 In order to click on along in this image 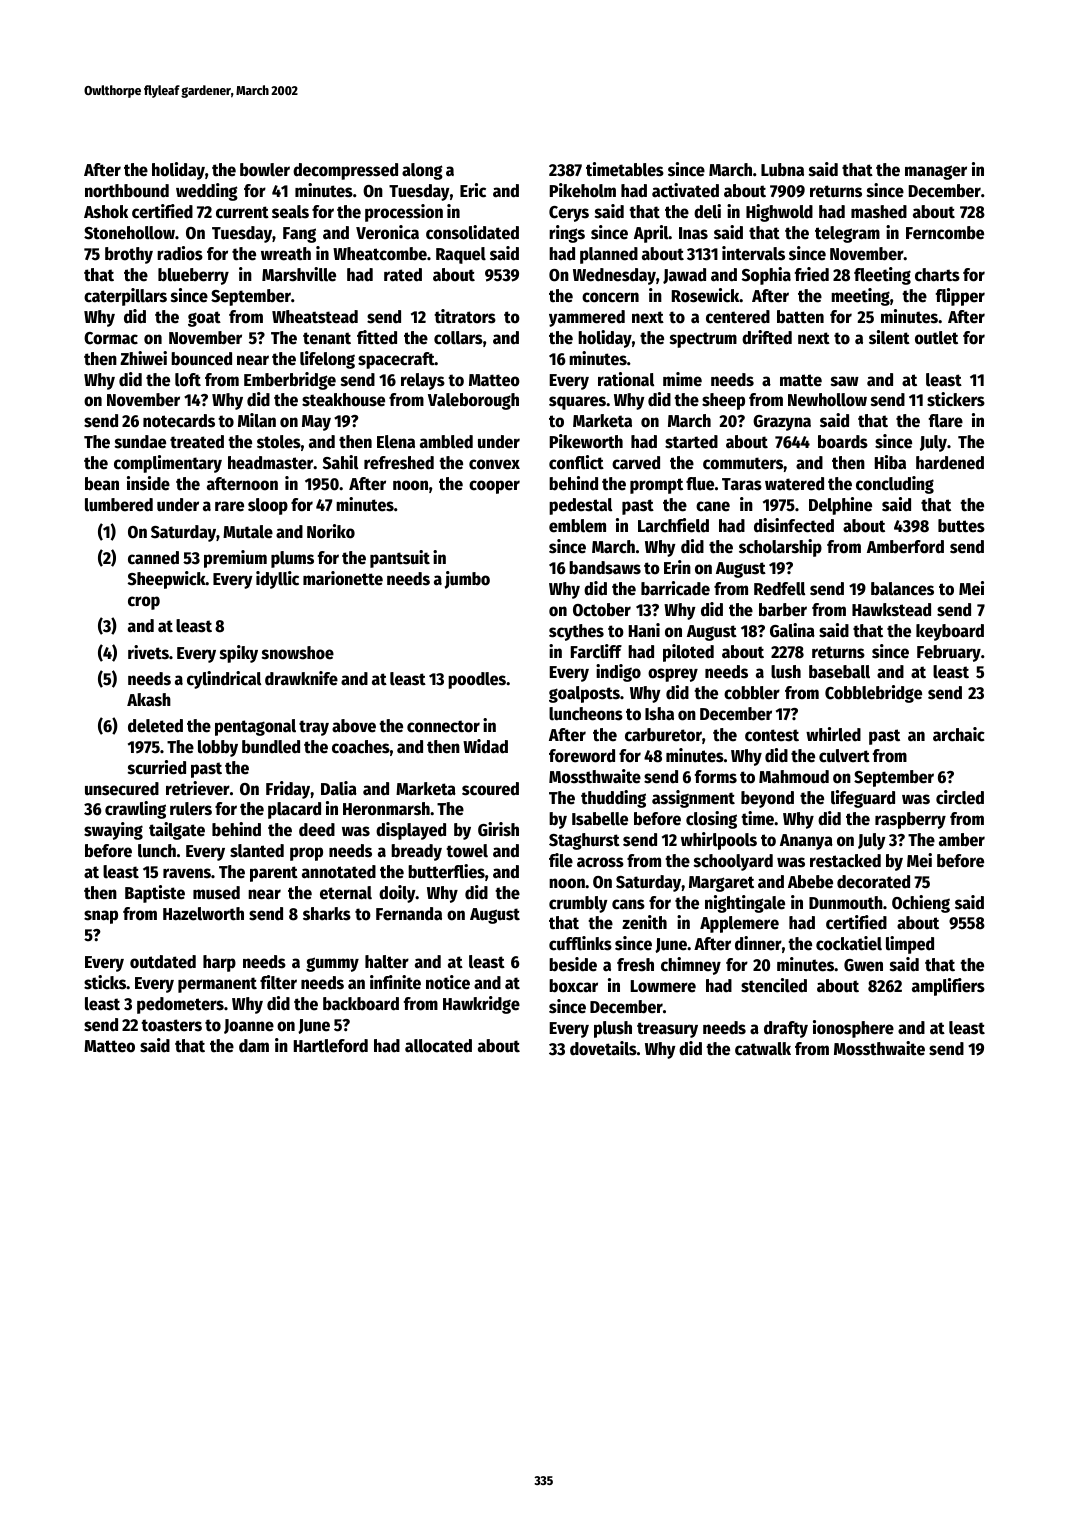, I will do `click(422, 171)`.
